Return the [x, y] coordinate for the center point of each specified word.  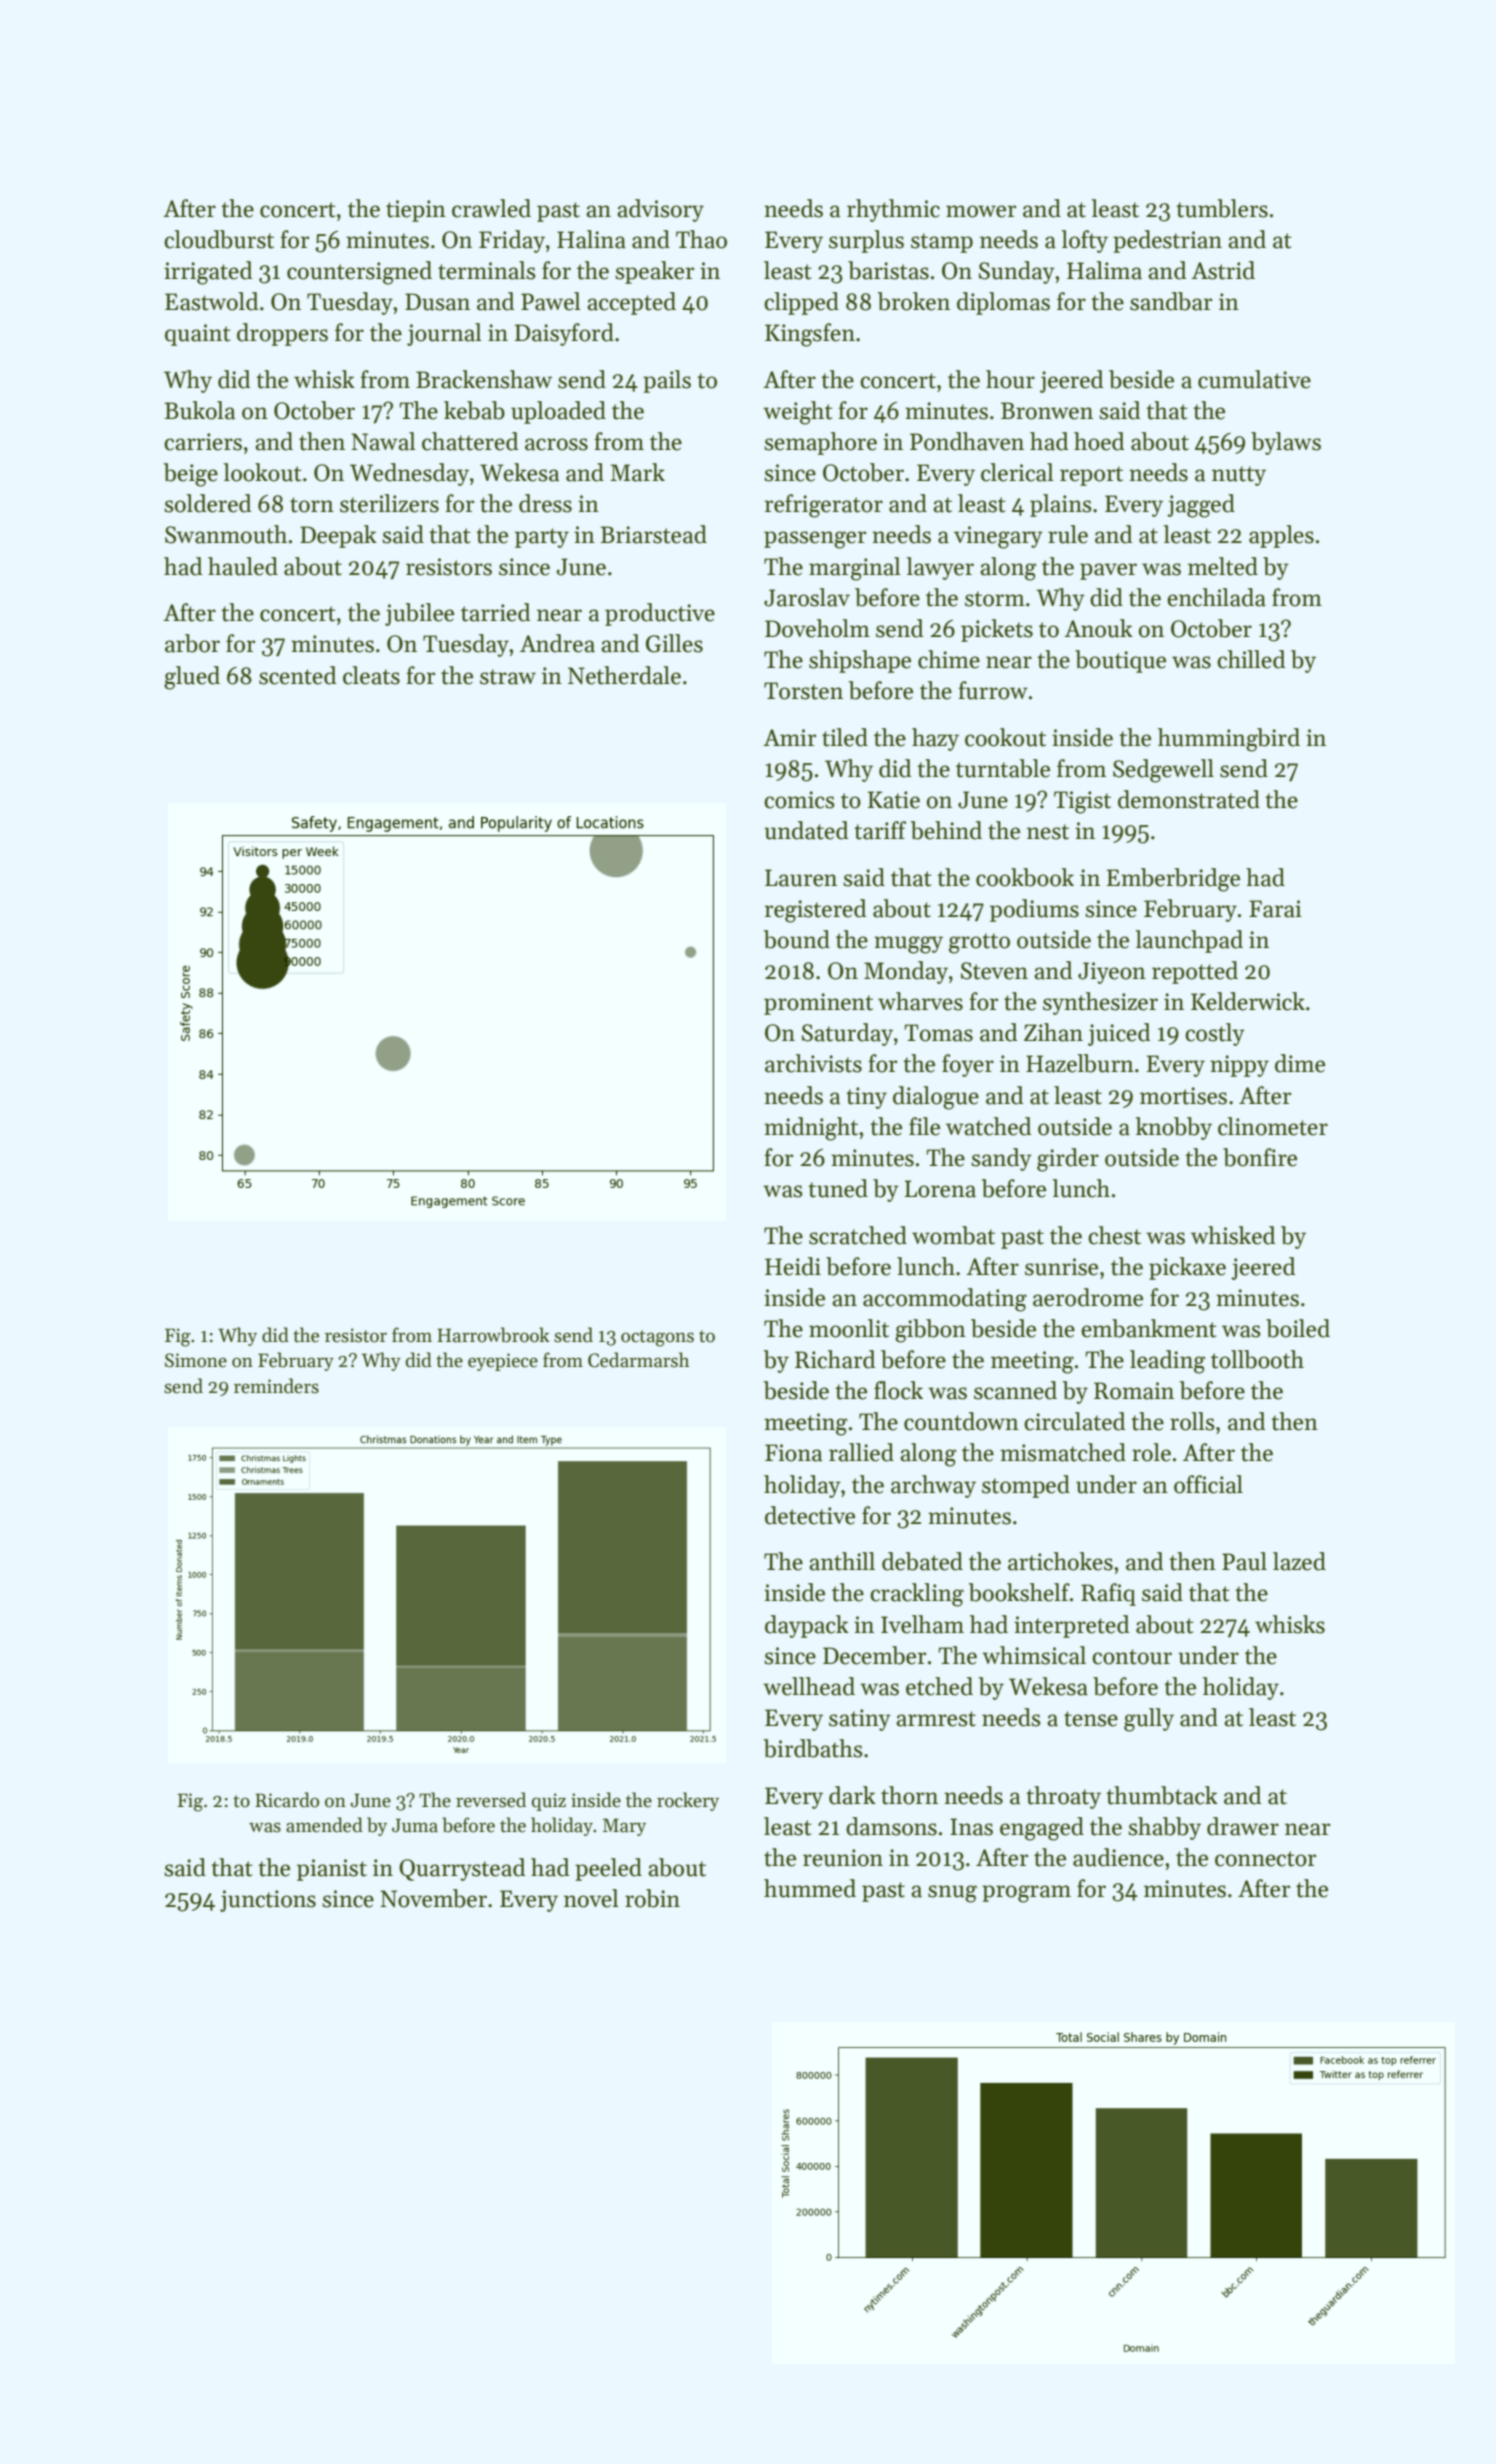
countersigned [359, 273]
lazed [1299, 1561]
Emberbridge [1173, 880]
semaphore [820, 443]
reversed [491, 1800]
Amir [789, 737]
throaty [1063, 1797]
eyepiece [503, 1362]
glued [192, 678]
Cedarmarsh [638, 1360]
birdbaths [813, 1748]
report [1091, 476]
